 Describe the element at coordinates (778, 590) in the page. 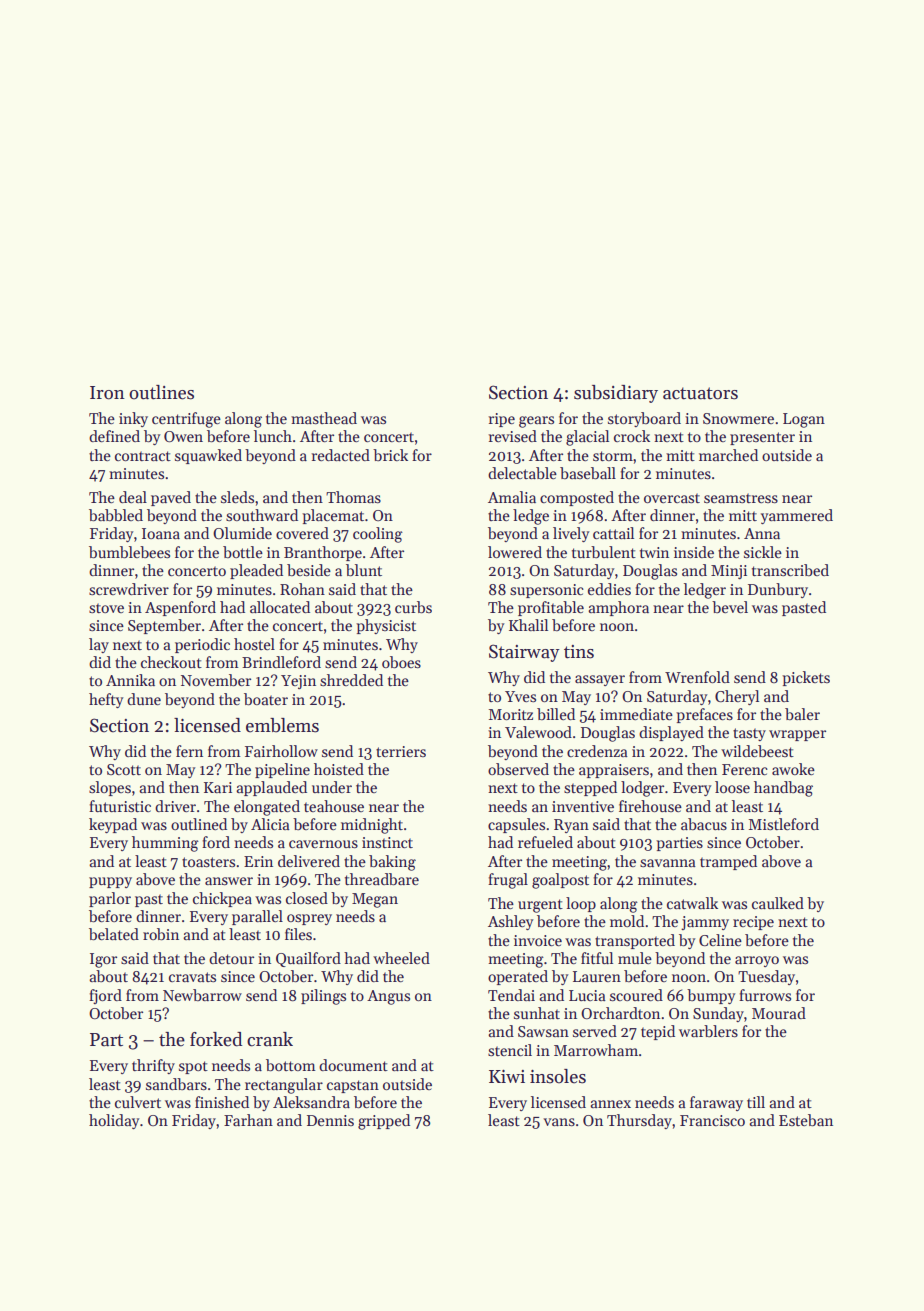

I see `Dunbury` at that location.
